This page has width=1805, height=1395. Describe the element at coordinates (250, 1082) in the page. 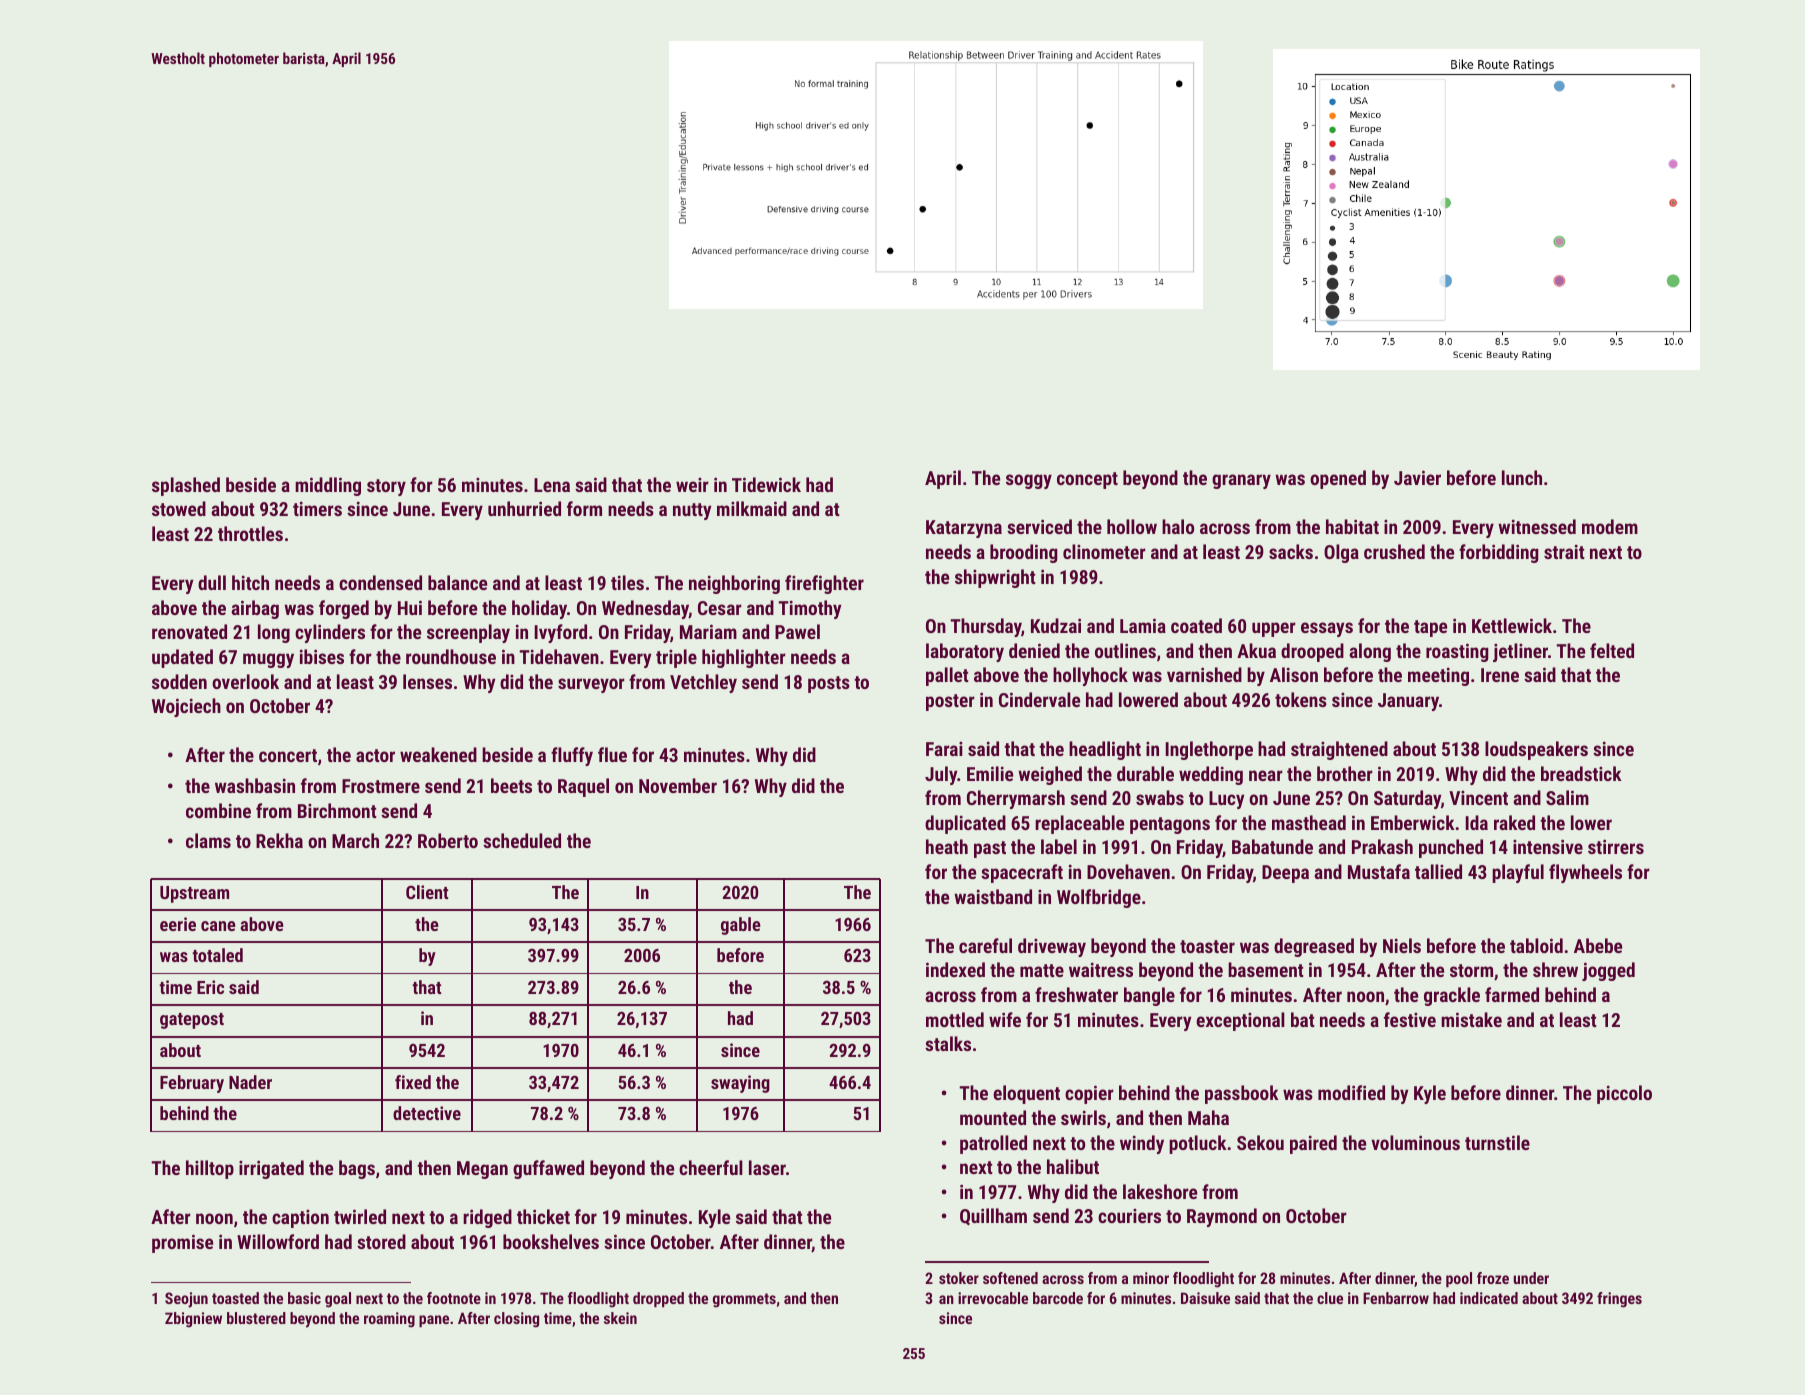

I see `Nader` at that location.
